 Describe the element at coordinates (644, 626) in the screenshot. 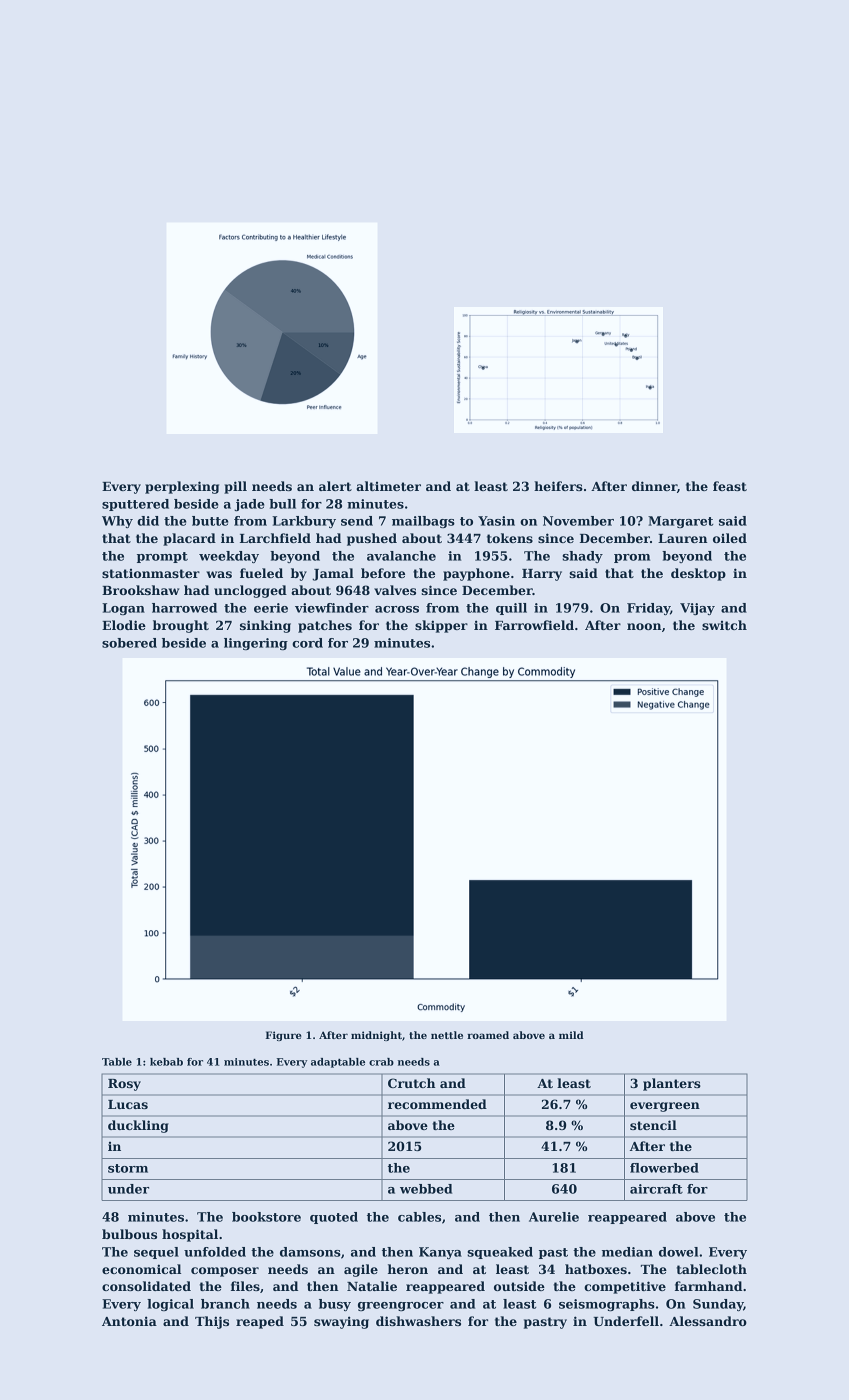

I see `noon` at that location.
